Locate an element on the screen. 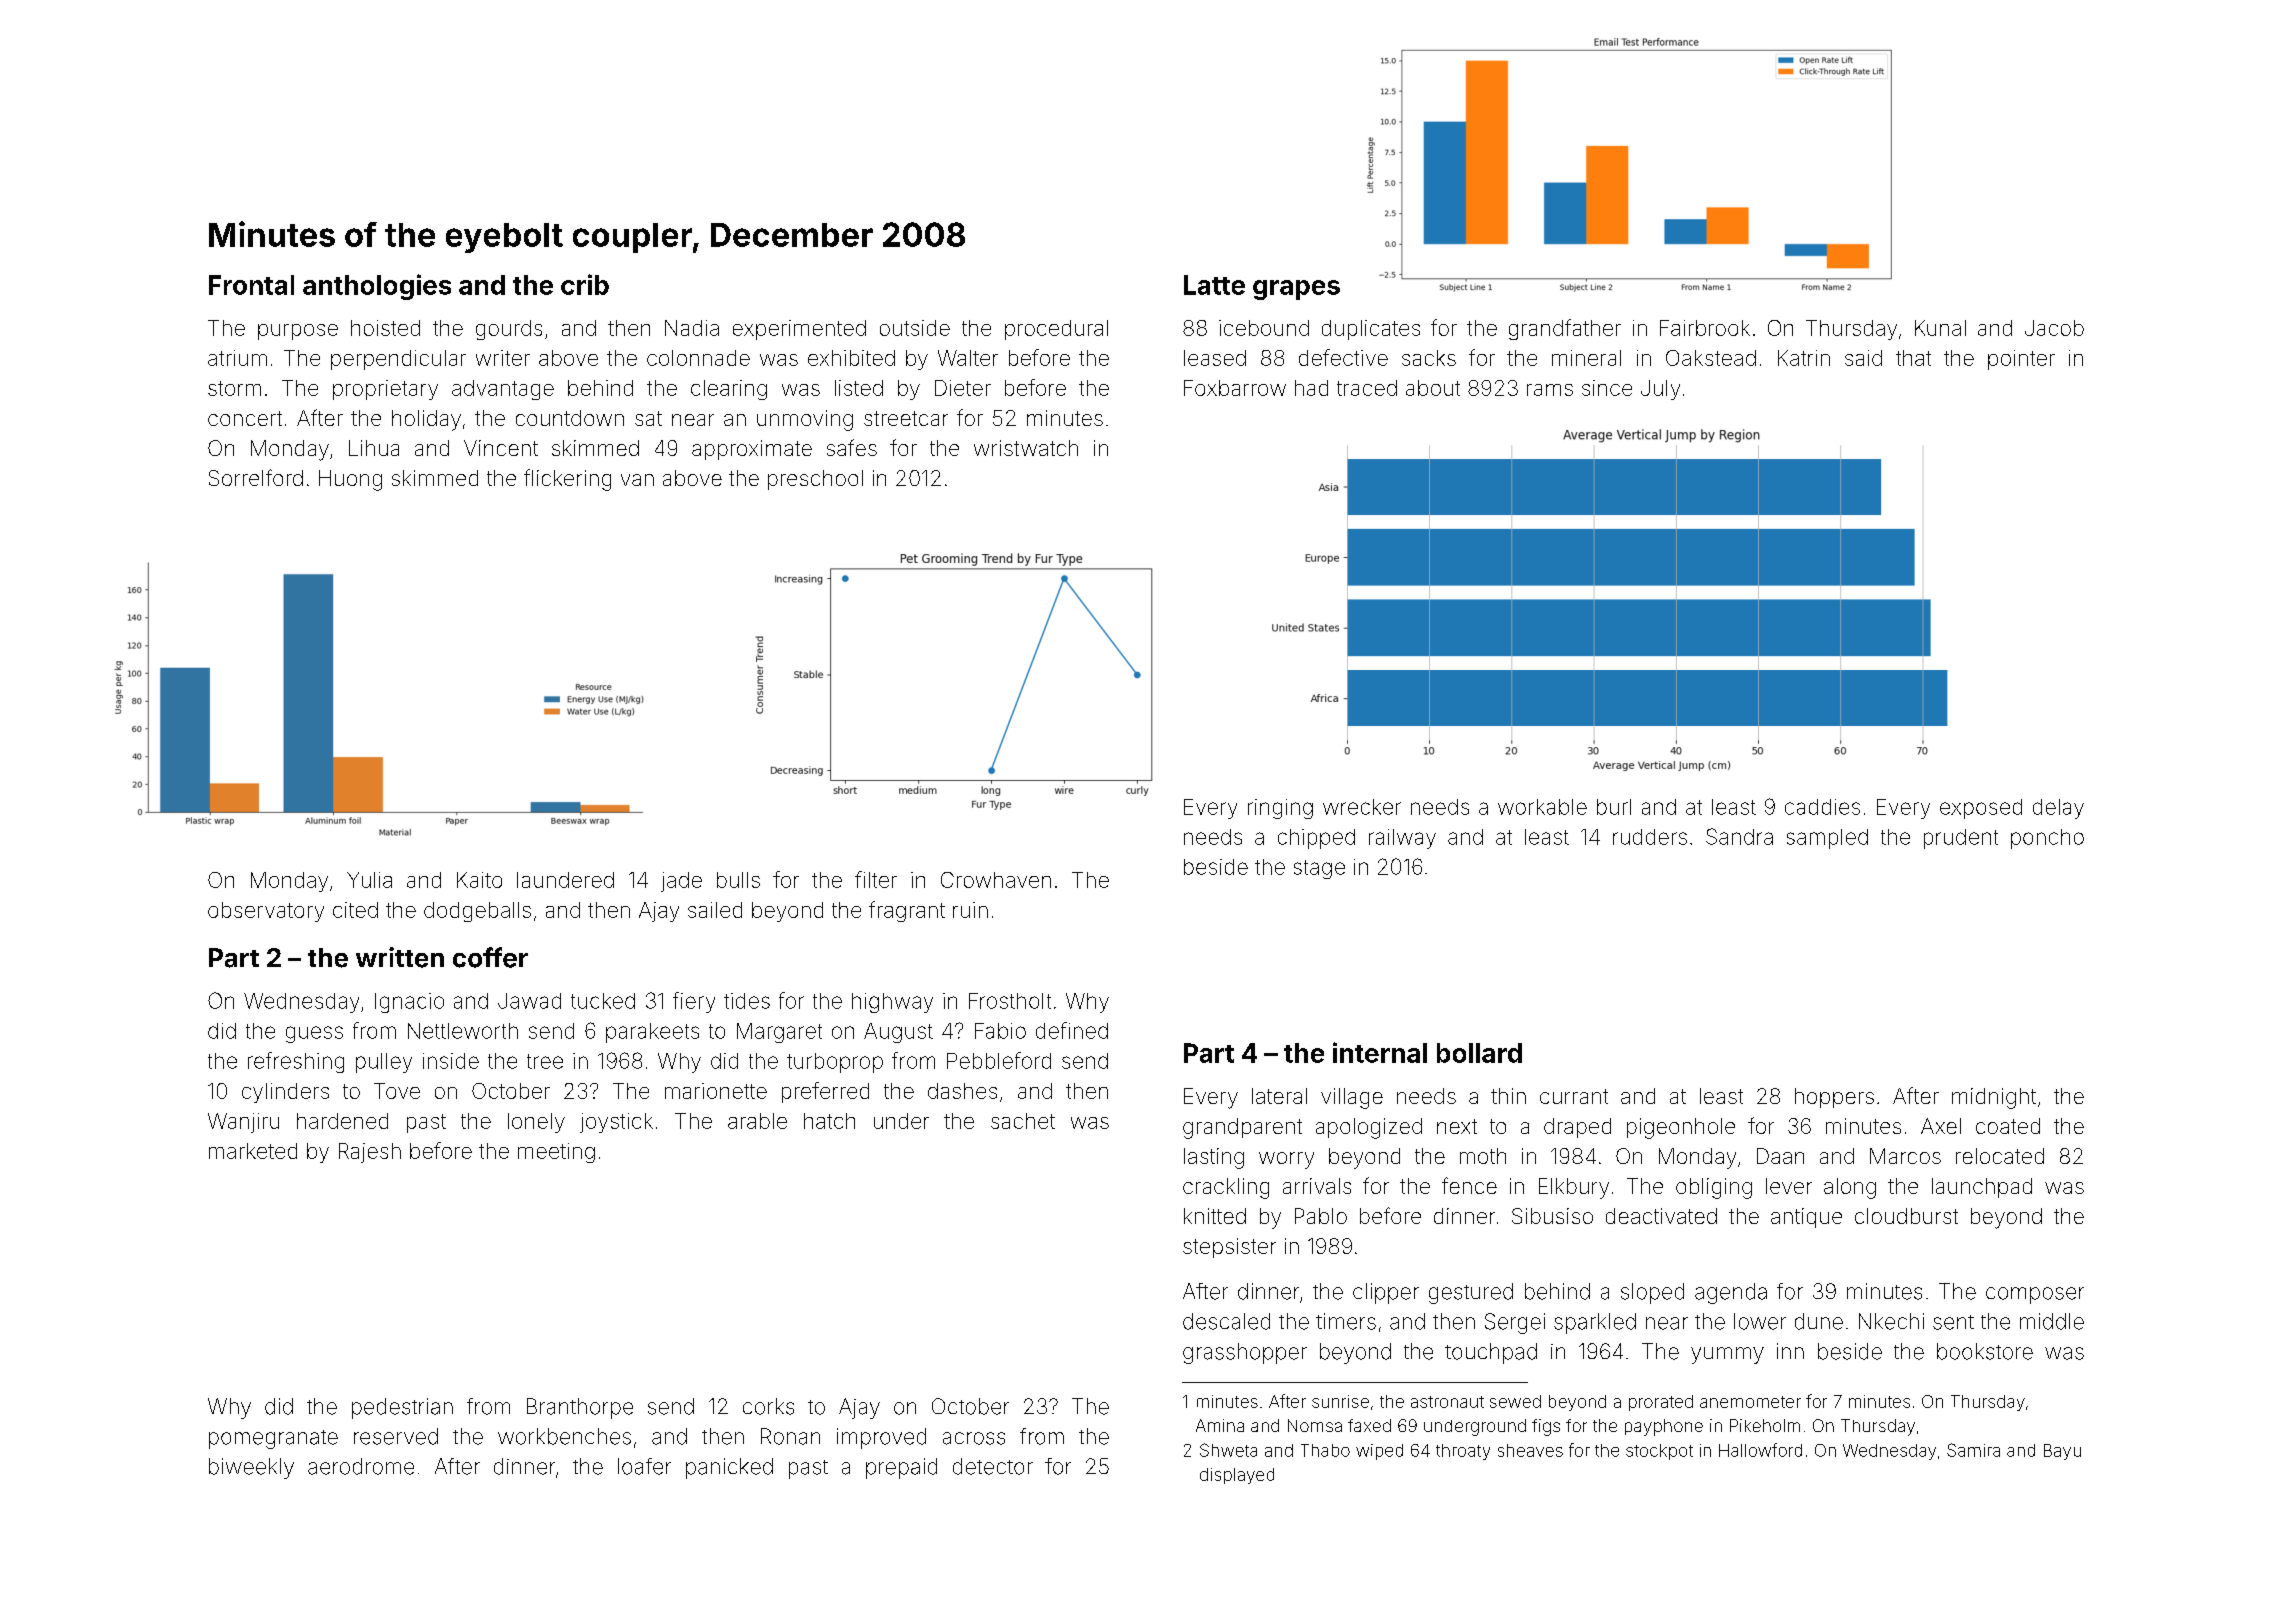 The image size is (2292, 1620). Kaito is located at coordinates (479, 880).
